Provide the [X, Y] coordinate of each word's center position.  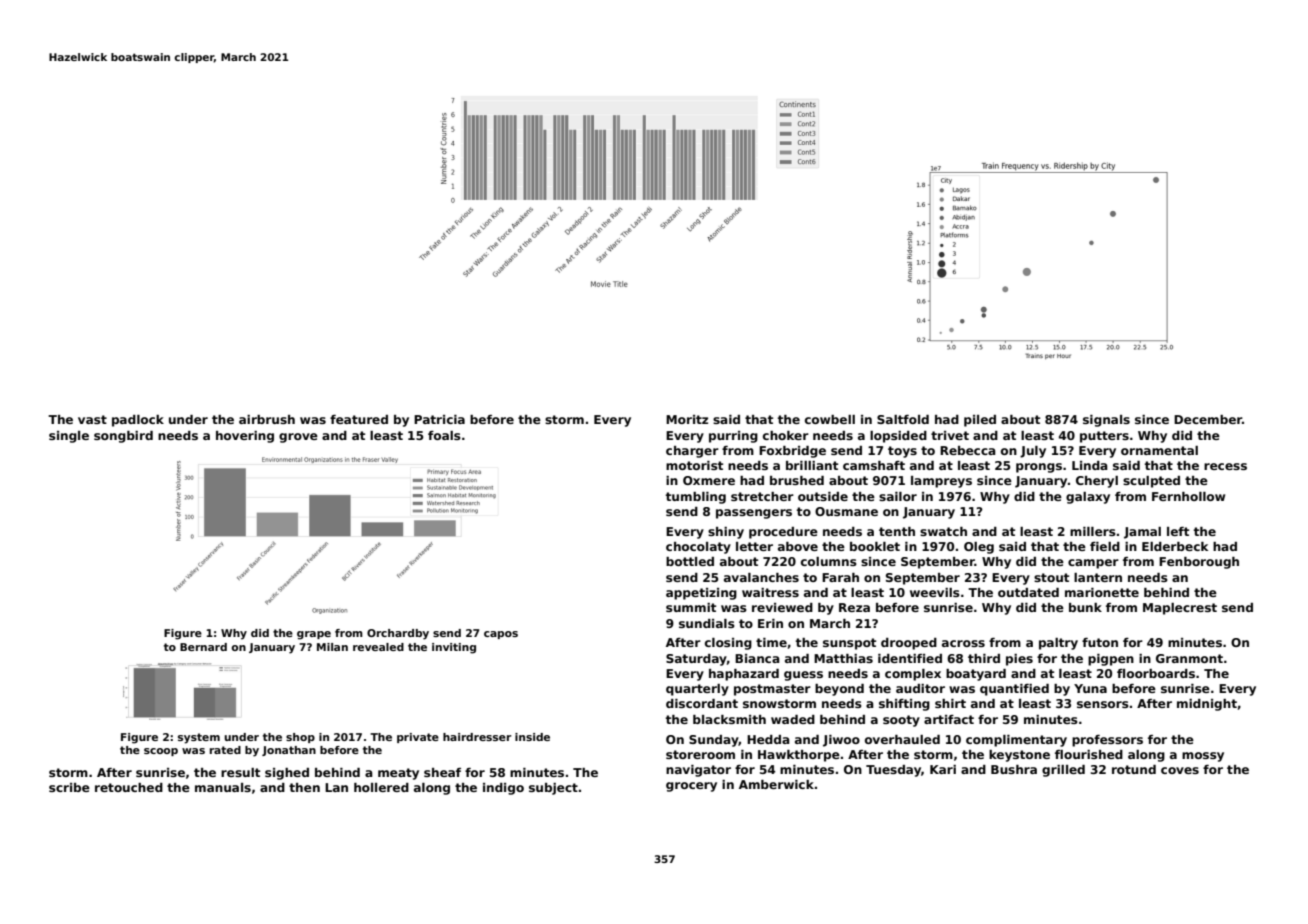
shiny [726, 533]
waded [793, 719]
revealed [378, 647]
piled [980, 421]
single [69, 437]
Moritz [687, 419]
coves [1180, 770]
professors [1107, 741]
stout [1051, 577]
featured [359, 419]
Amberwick [776, 784]
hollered [381, 787]
